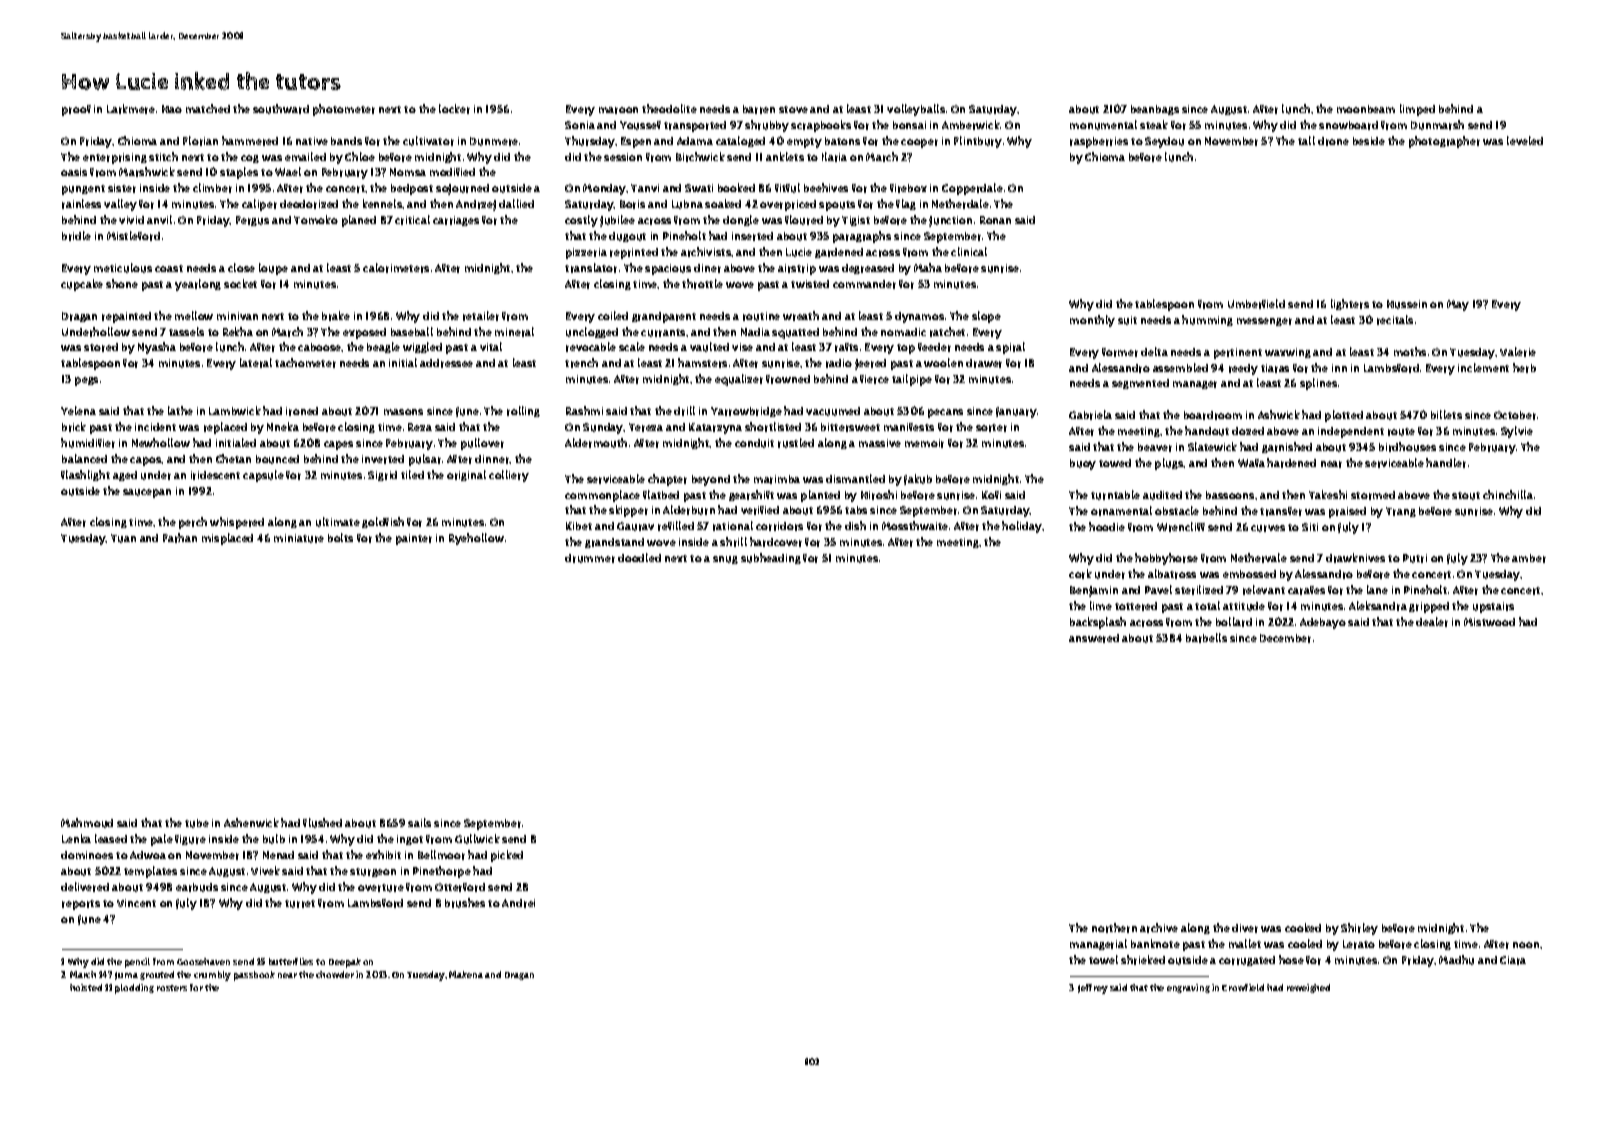 This image has width=1611, height=1139. Describe the element at coordinates (821, 126) in the image. I see `scrapbooks` at that location.
